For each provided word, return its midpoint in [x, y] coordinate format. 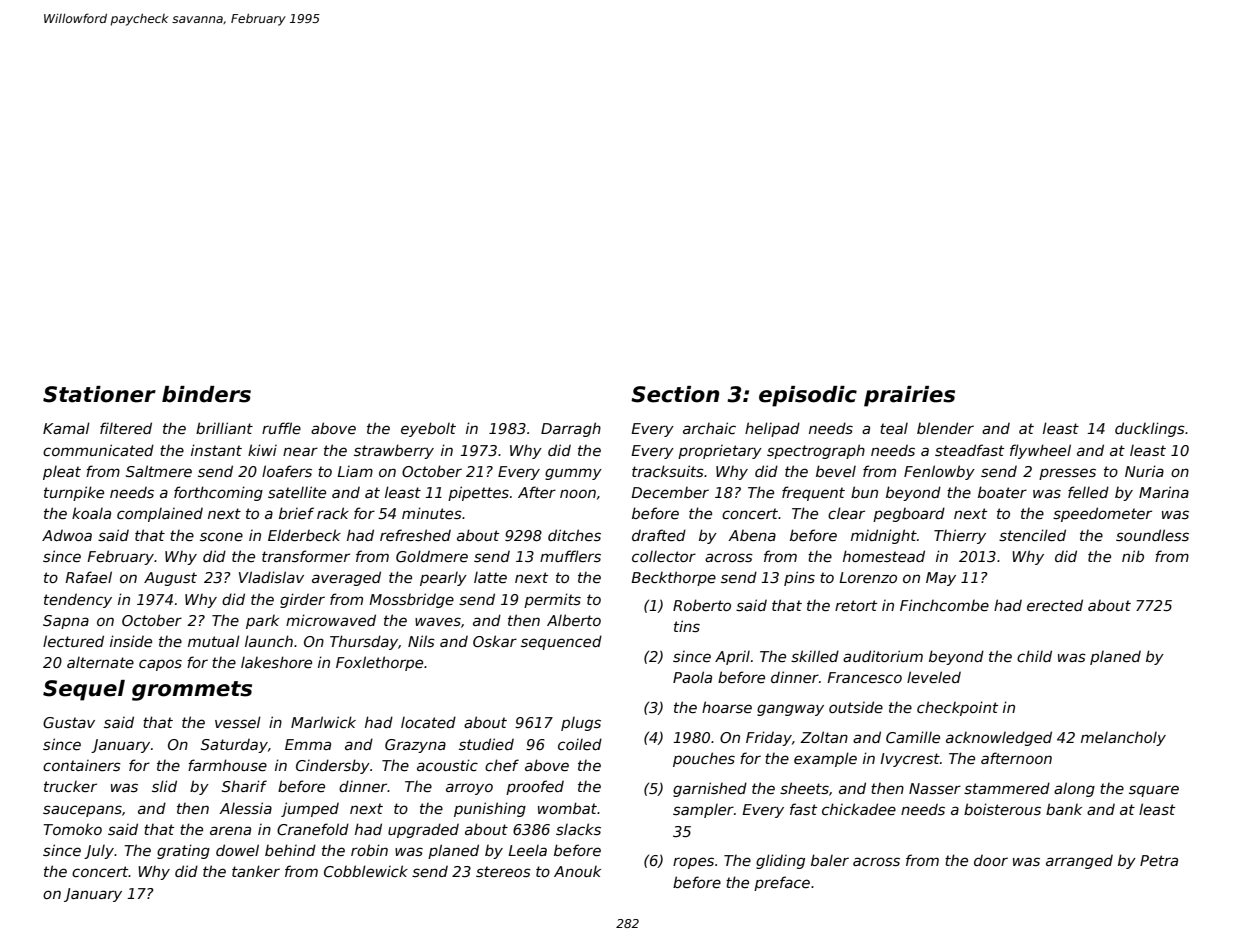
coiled [580, 744]
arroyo [469, 789]
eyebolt [428, 429]
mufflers [570, 556]
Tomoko [72, 829]
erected [1055, 605]
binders [206, 394]
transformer [306, 556]
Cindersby [333, 766]
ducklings [1150, 429]
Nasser [935, 788]
